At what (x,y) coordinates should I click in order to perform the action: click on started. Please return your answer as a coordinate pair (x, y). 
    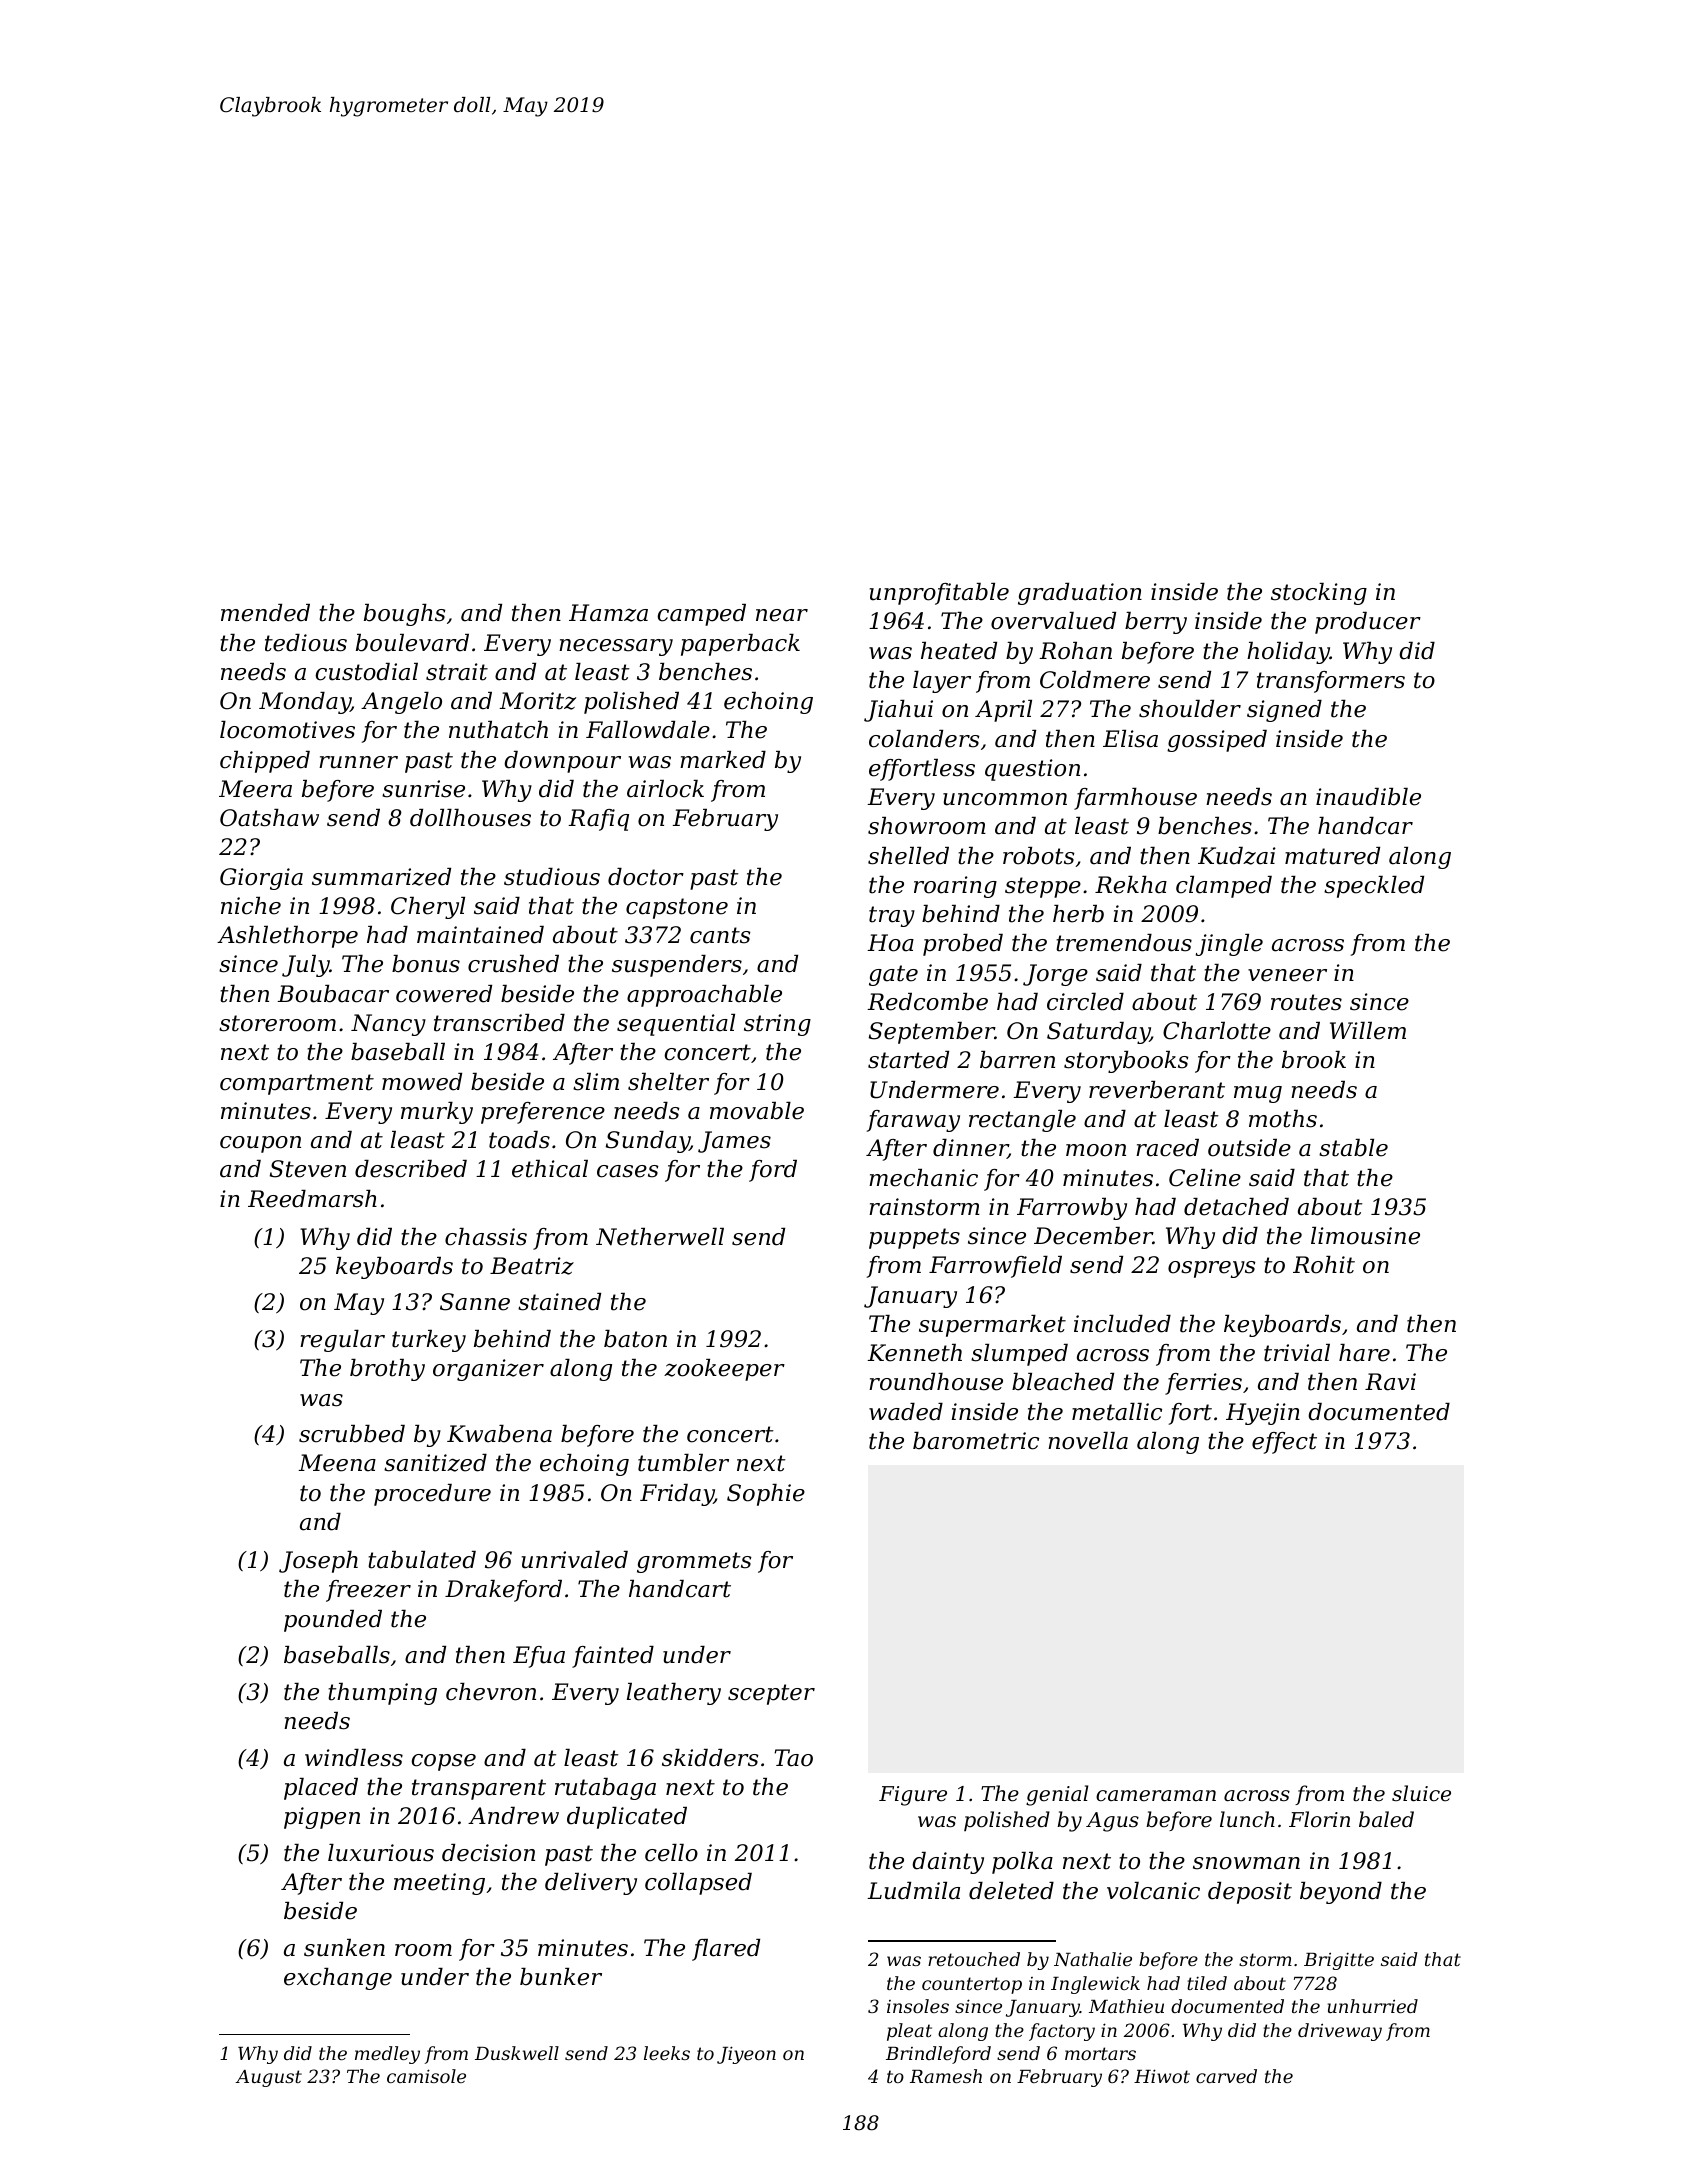
    Looking at the image, I should click on (908, 1060).
